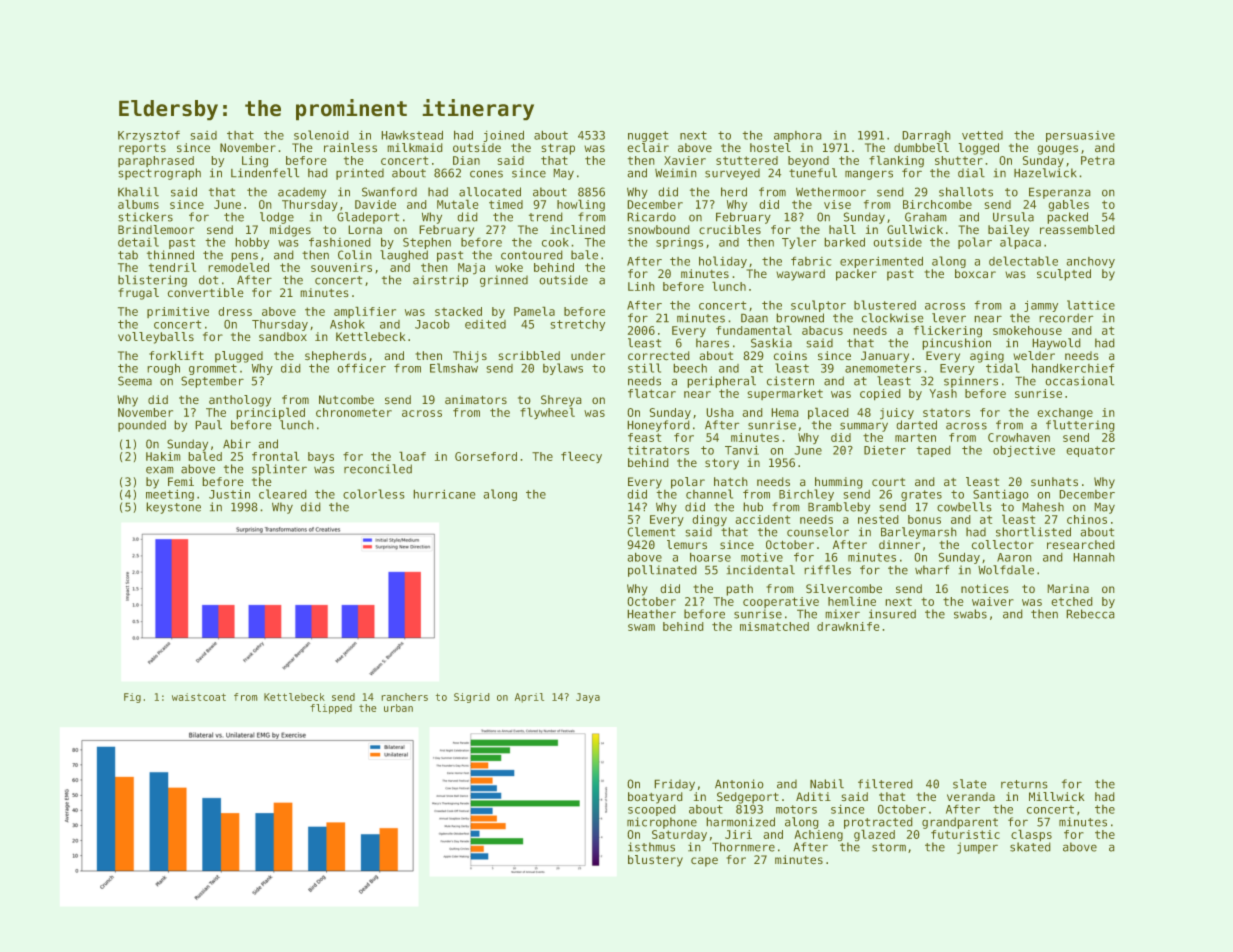 The image size is (1233, 952). I want to click on drawknife, so click(848, 626).
